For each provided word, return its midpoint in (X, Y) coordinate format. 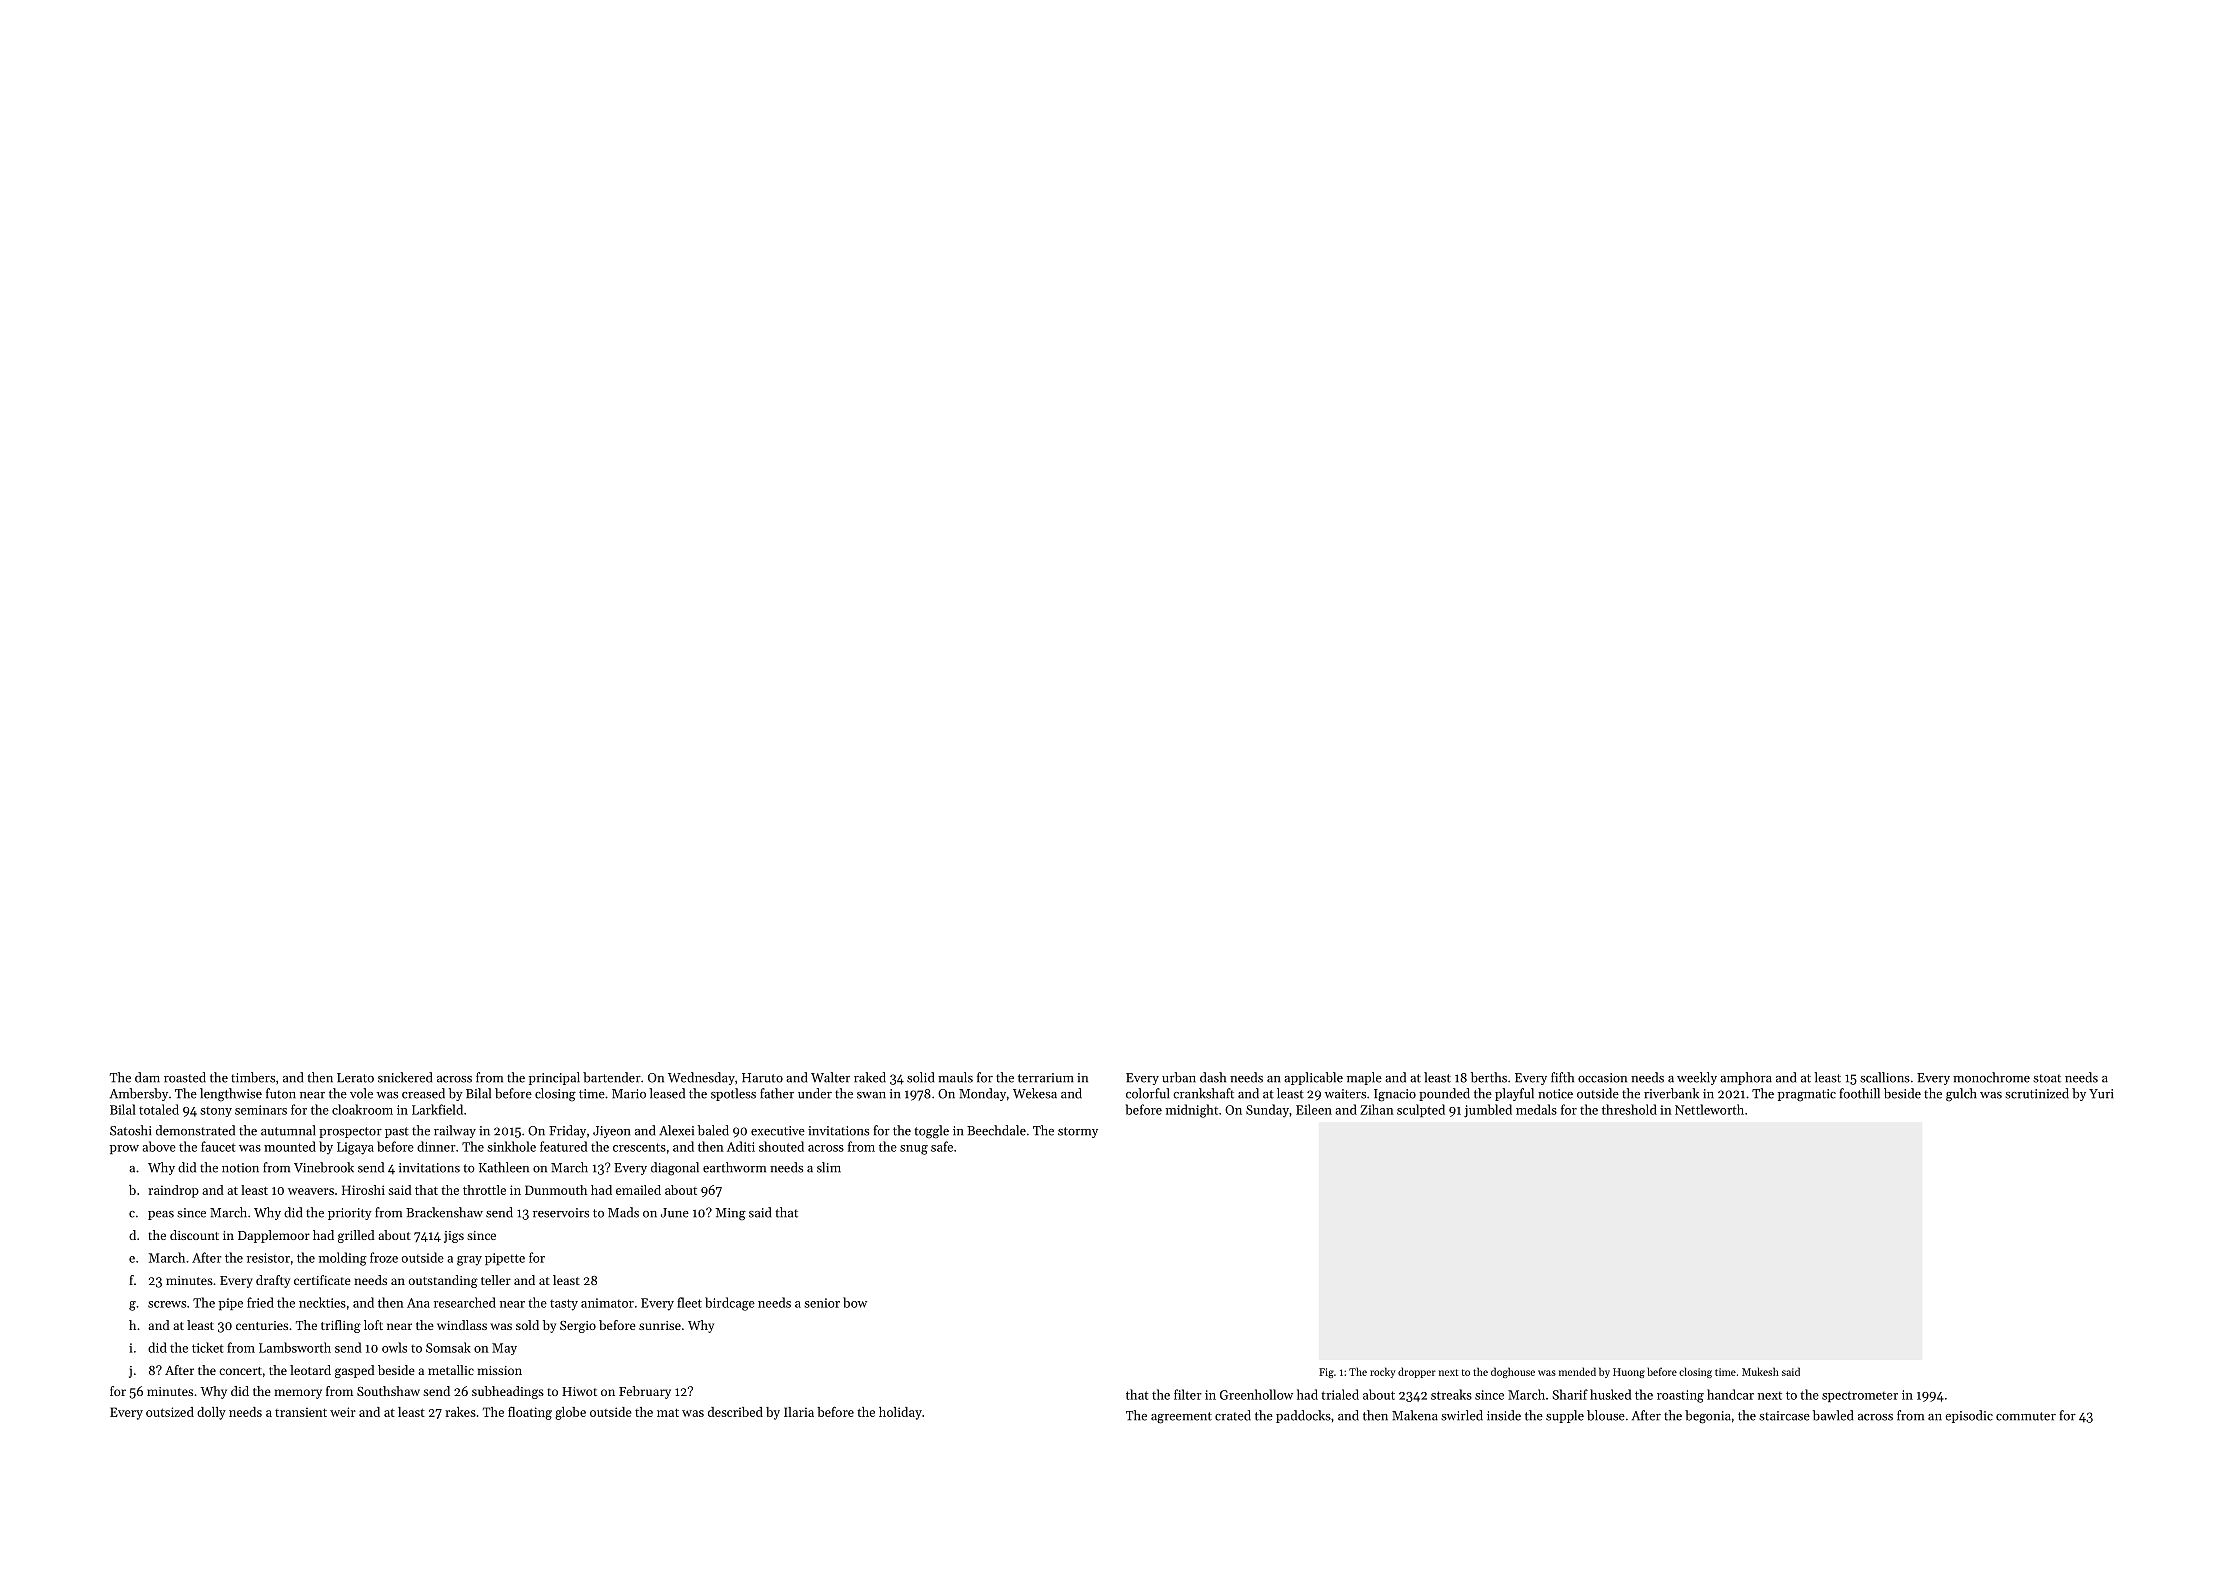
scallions (1885, 1077)
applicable (1313, 1078)
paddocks (1303, 1416)
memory (298, 1394)
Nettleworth (1709, 1109)
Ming (731, 1214)
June (675, 1213)
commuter (2026, 1416)
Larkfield (437, 1109)
